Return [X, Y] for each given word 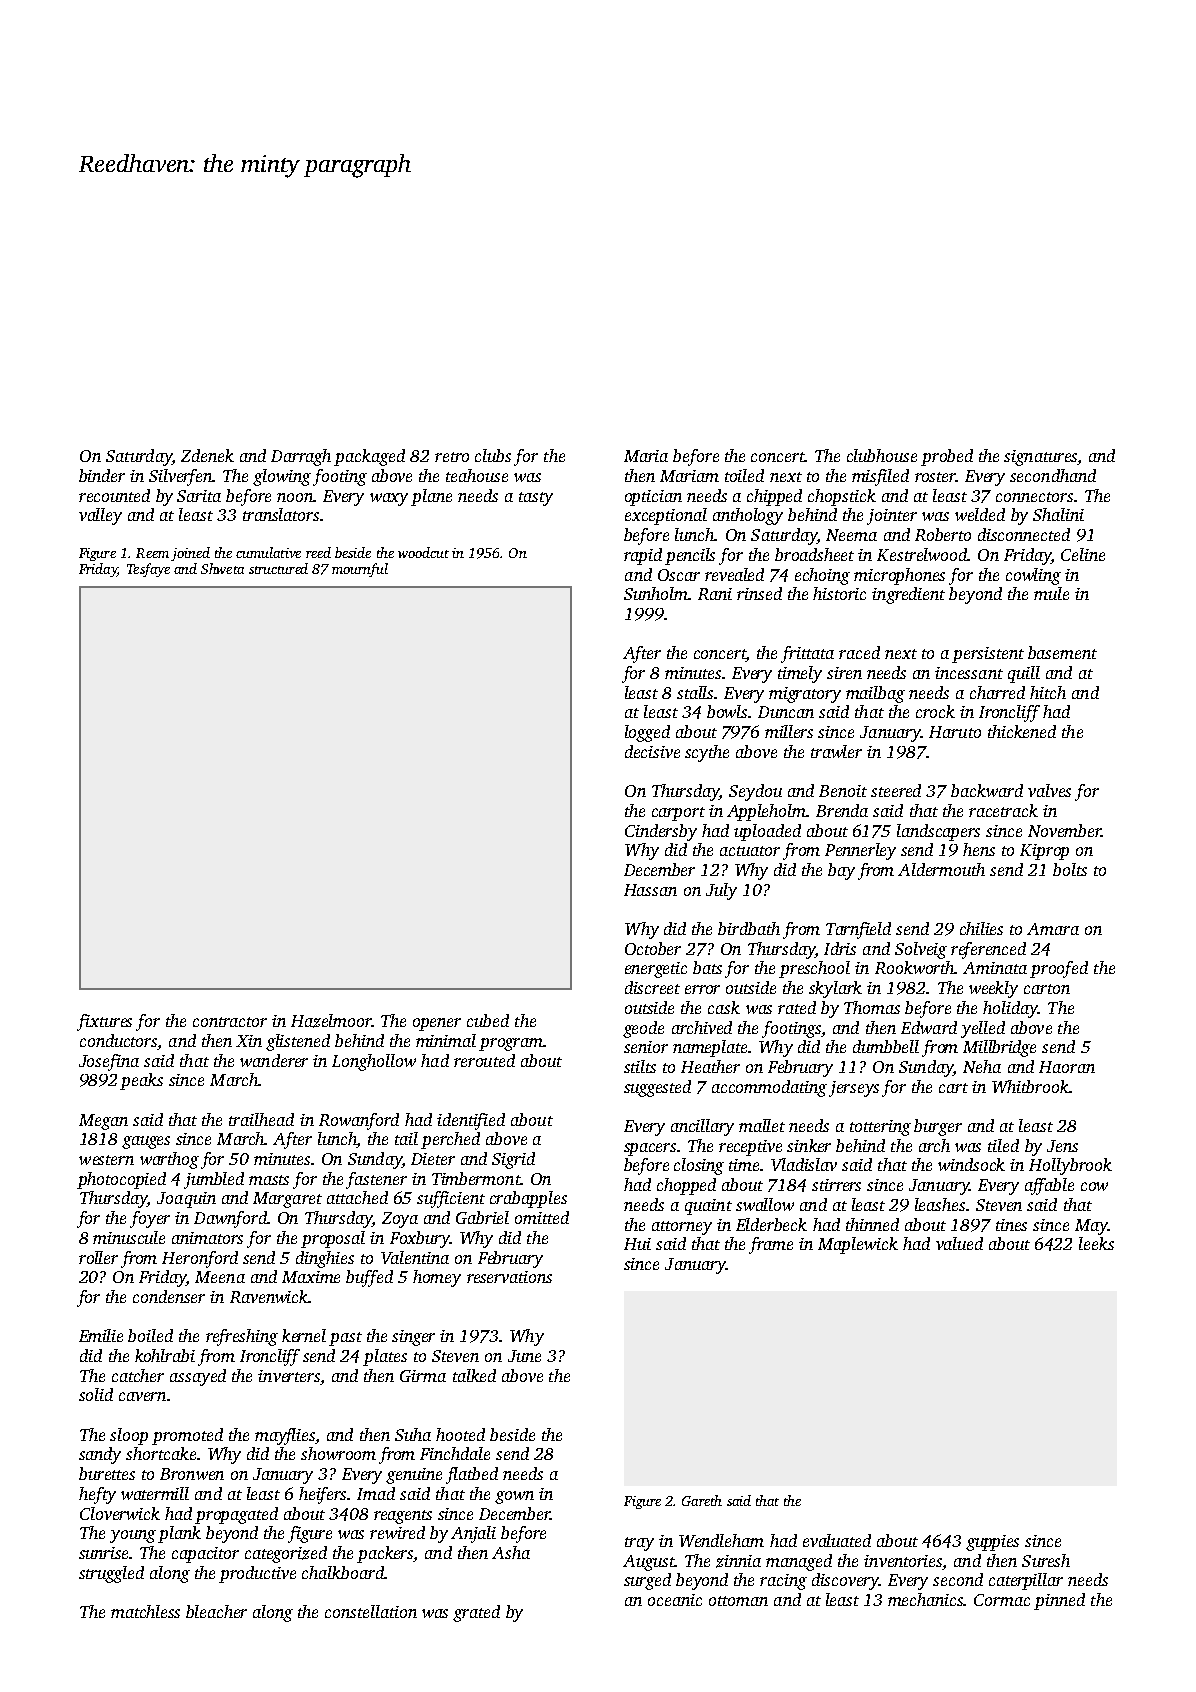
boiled [150, 1335]
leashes [940, 1204]
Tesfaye [148, 570]
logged [647, 733]
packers [385, 1554]
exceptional [666, 516]
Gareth [702, 1500]
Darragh [301, 457]
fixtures [104, 1022]
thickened [1022, 731]
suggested [657, 1088]
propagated [236, 1515]
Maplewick [858, 1245]
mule [1051, 593]
